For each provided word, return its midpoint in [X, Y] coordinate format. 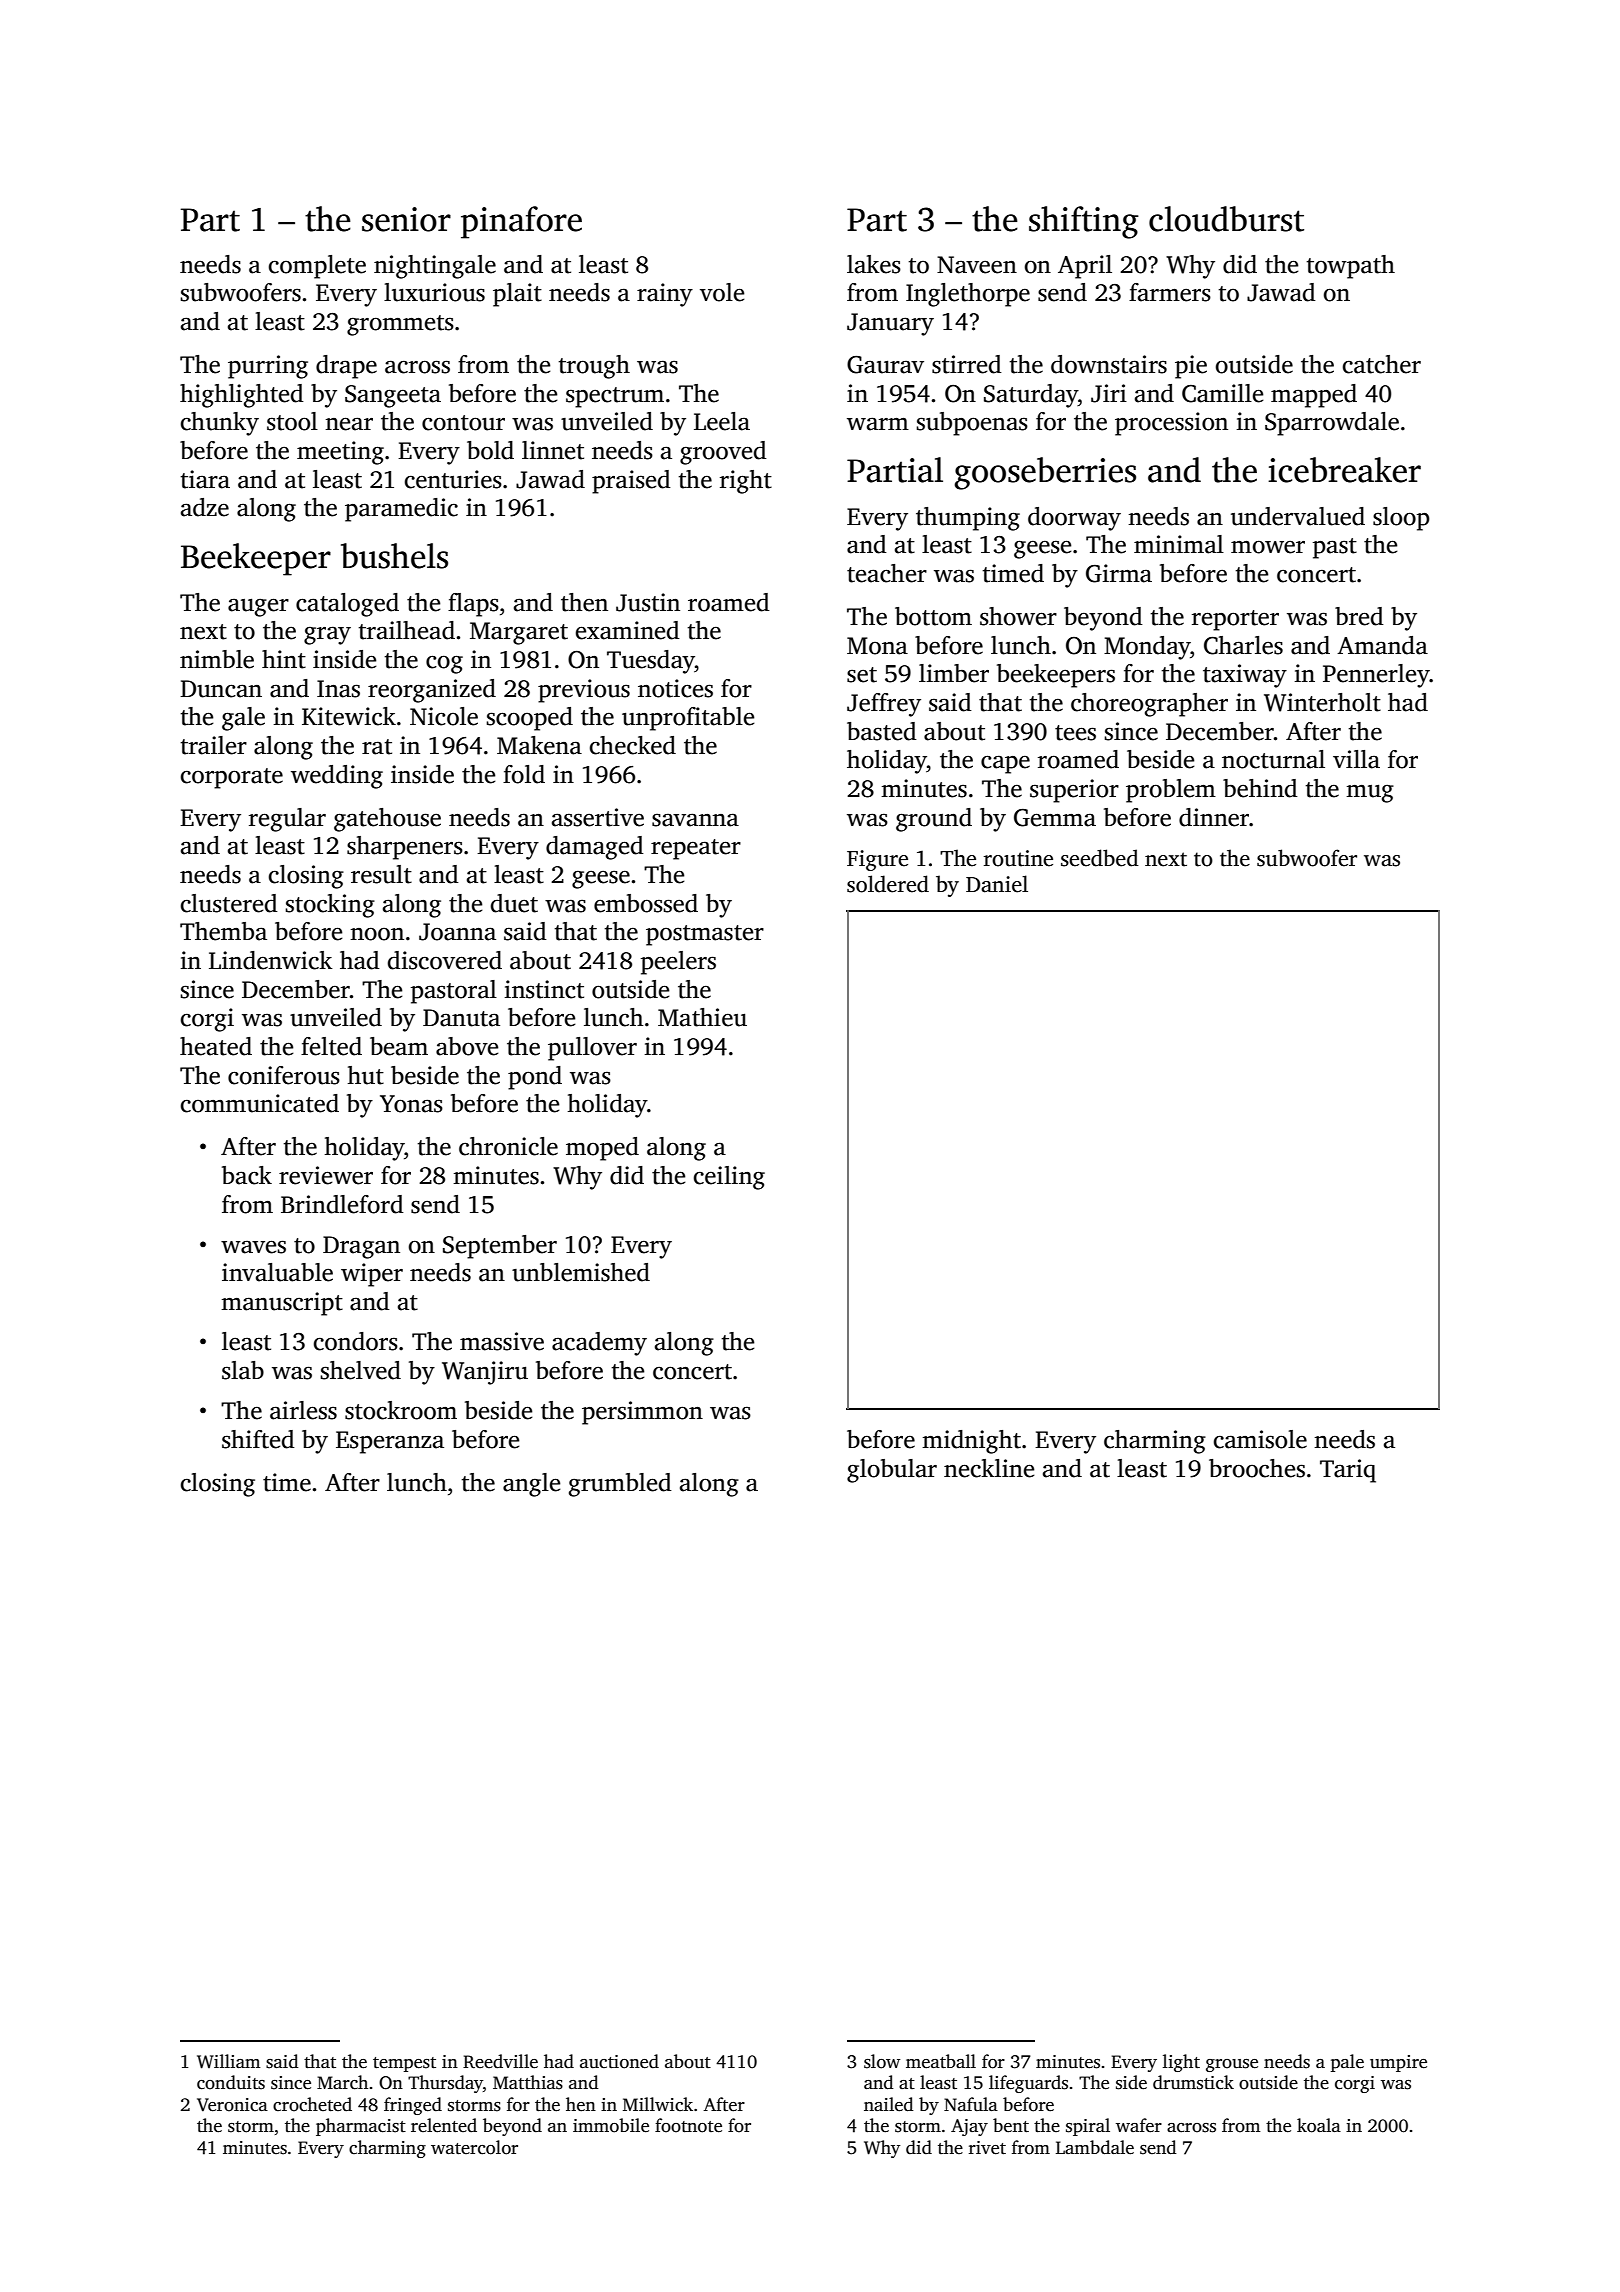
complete [317, 267]
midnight [971, 1442]
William [228, 2061]
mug [1370, 794]
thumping [968, 519]
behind [1260, 788]
